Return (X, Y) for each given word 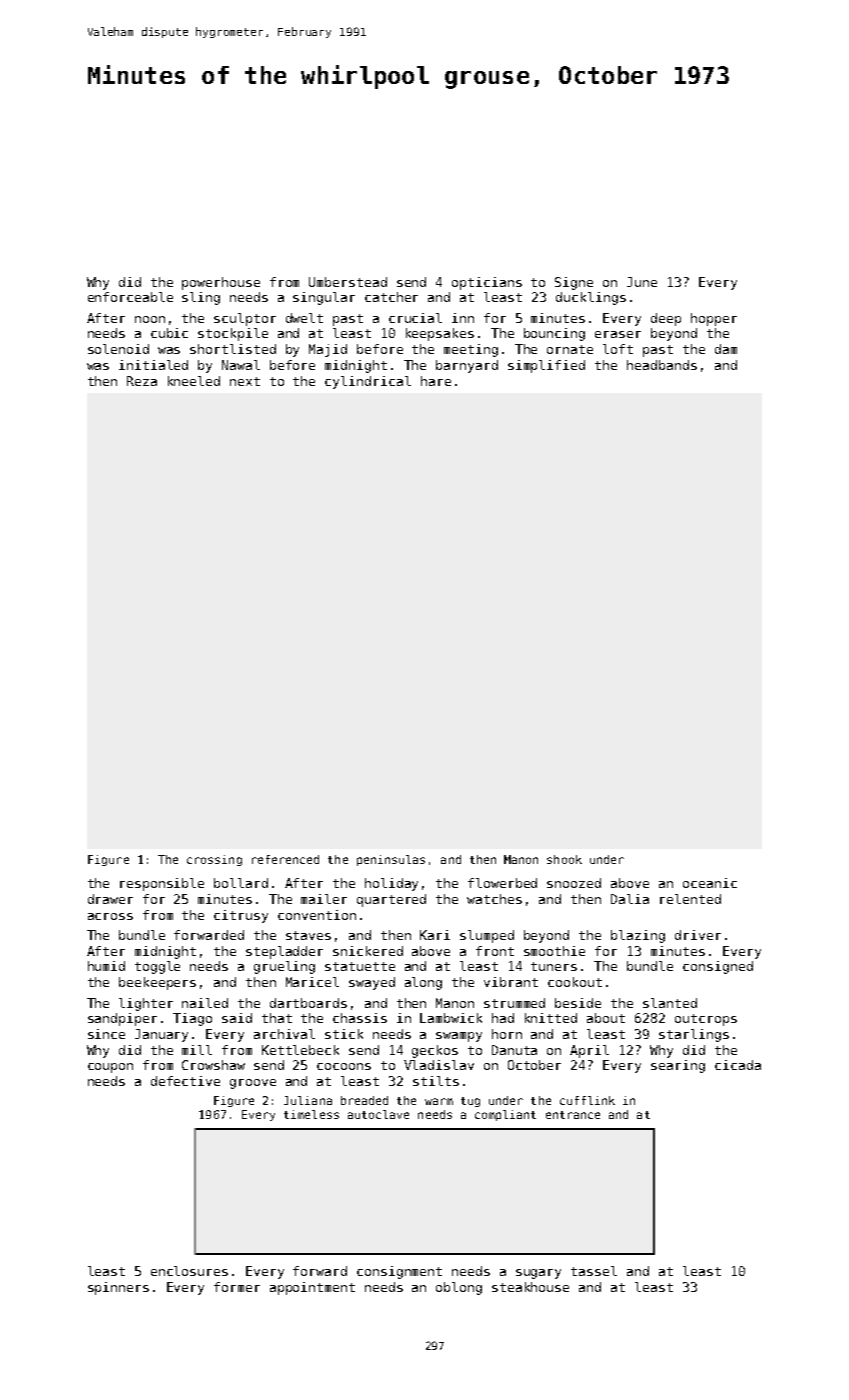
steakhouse (530, 1287)
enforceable (130, 297)
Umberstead (348, 282)
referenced (285, 859)
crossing (214, 860)
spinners (118, 1288)
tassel (594, 1271)
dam (726, 349)
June (642, 282)
